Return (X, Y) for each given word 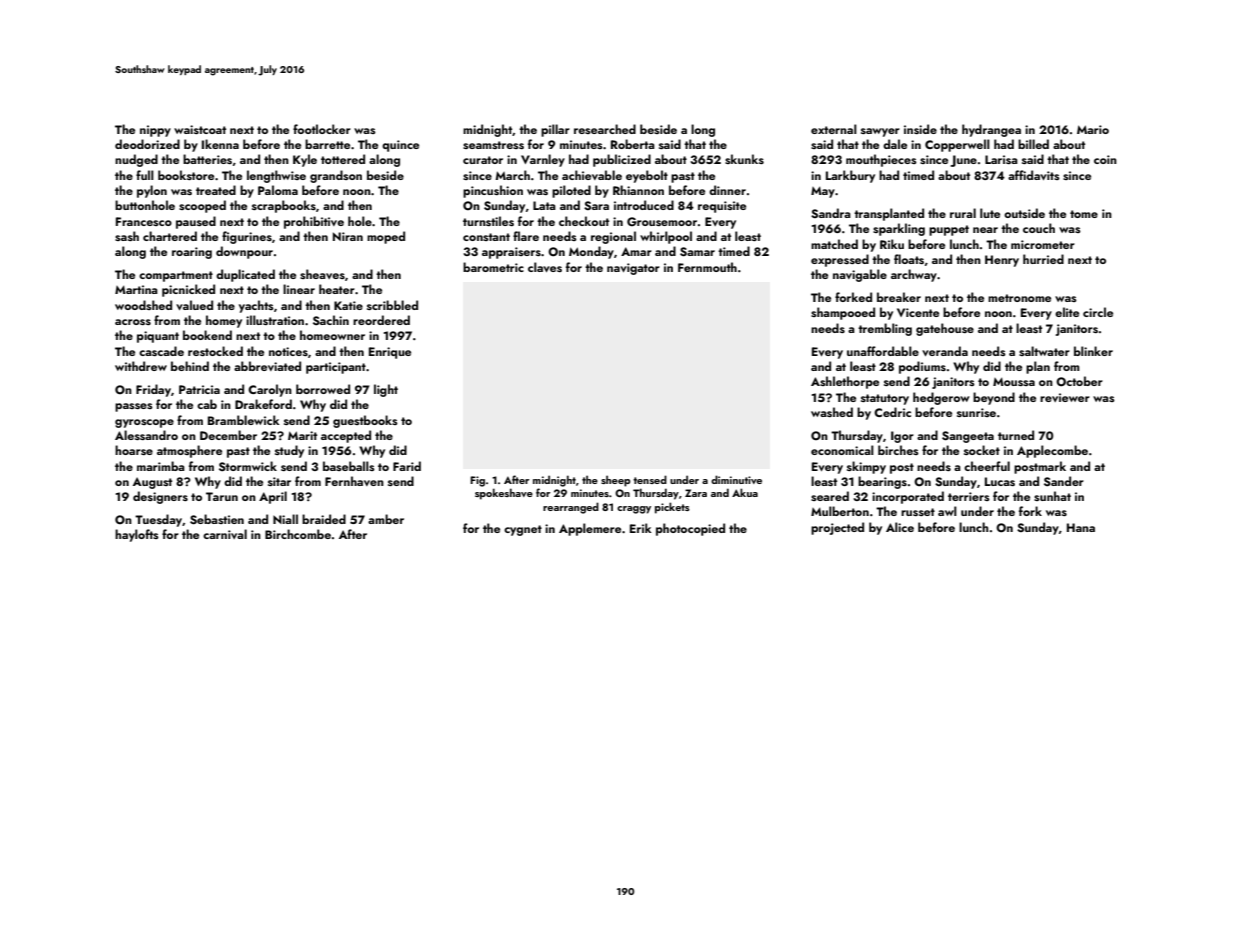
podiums (922, 367)
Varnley (543, 160)
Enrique (390, 353)
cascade (161, 351)
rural (963, 213)
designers (160, 497)
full (145, 175)
